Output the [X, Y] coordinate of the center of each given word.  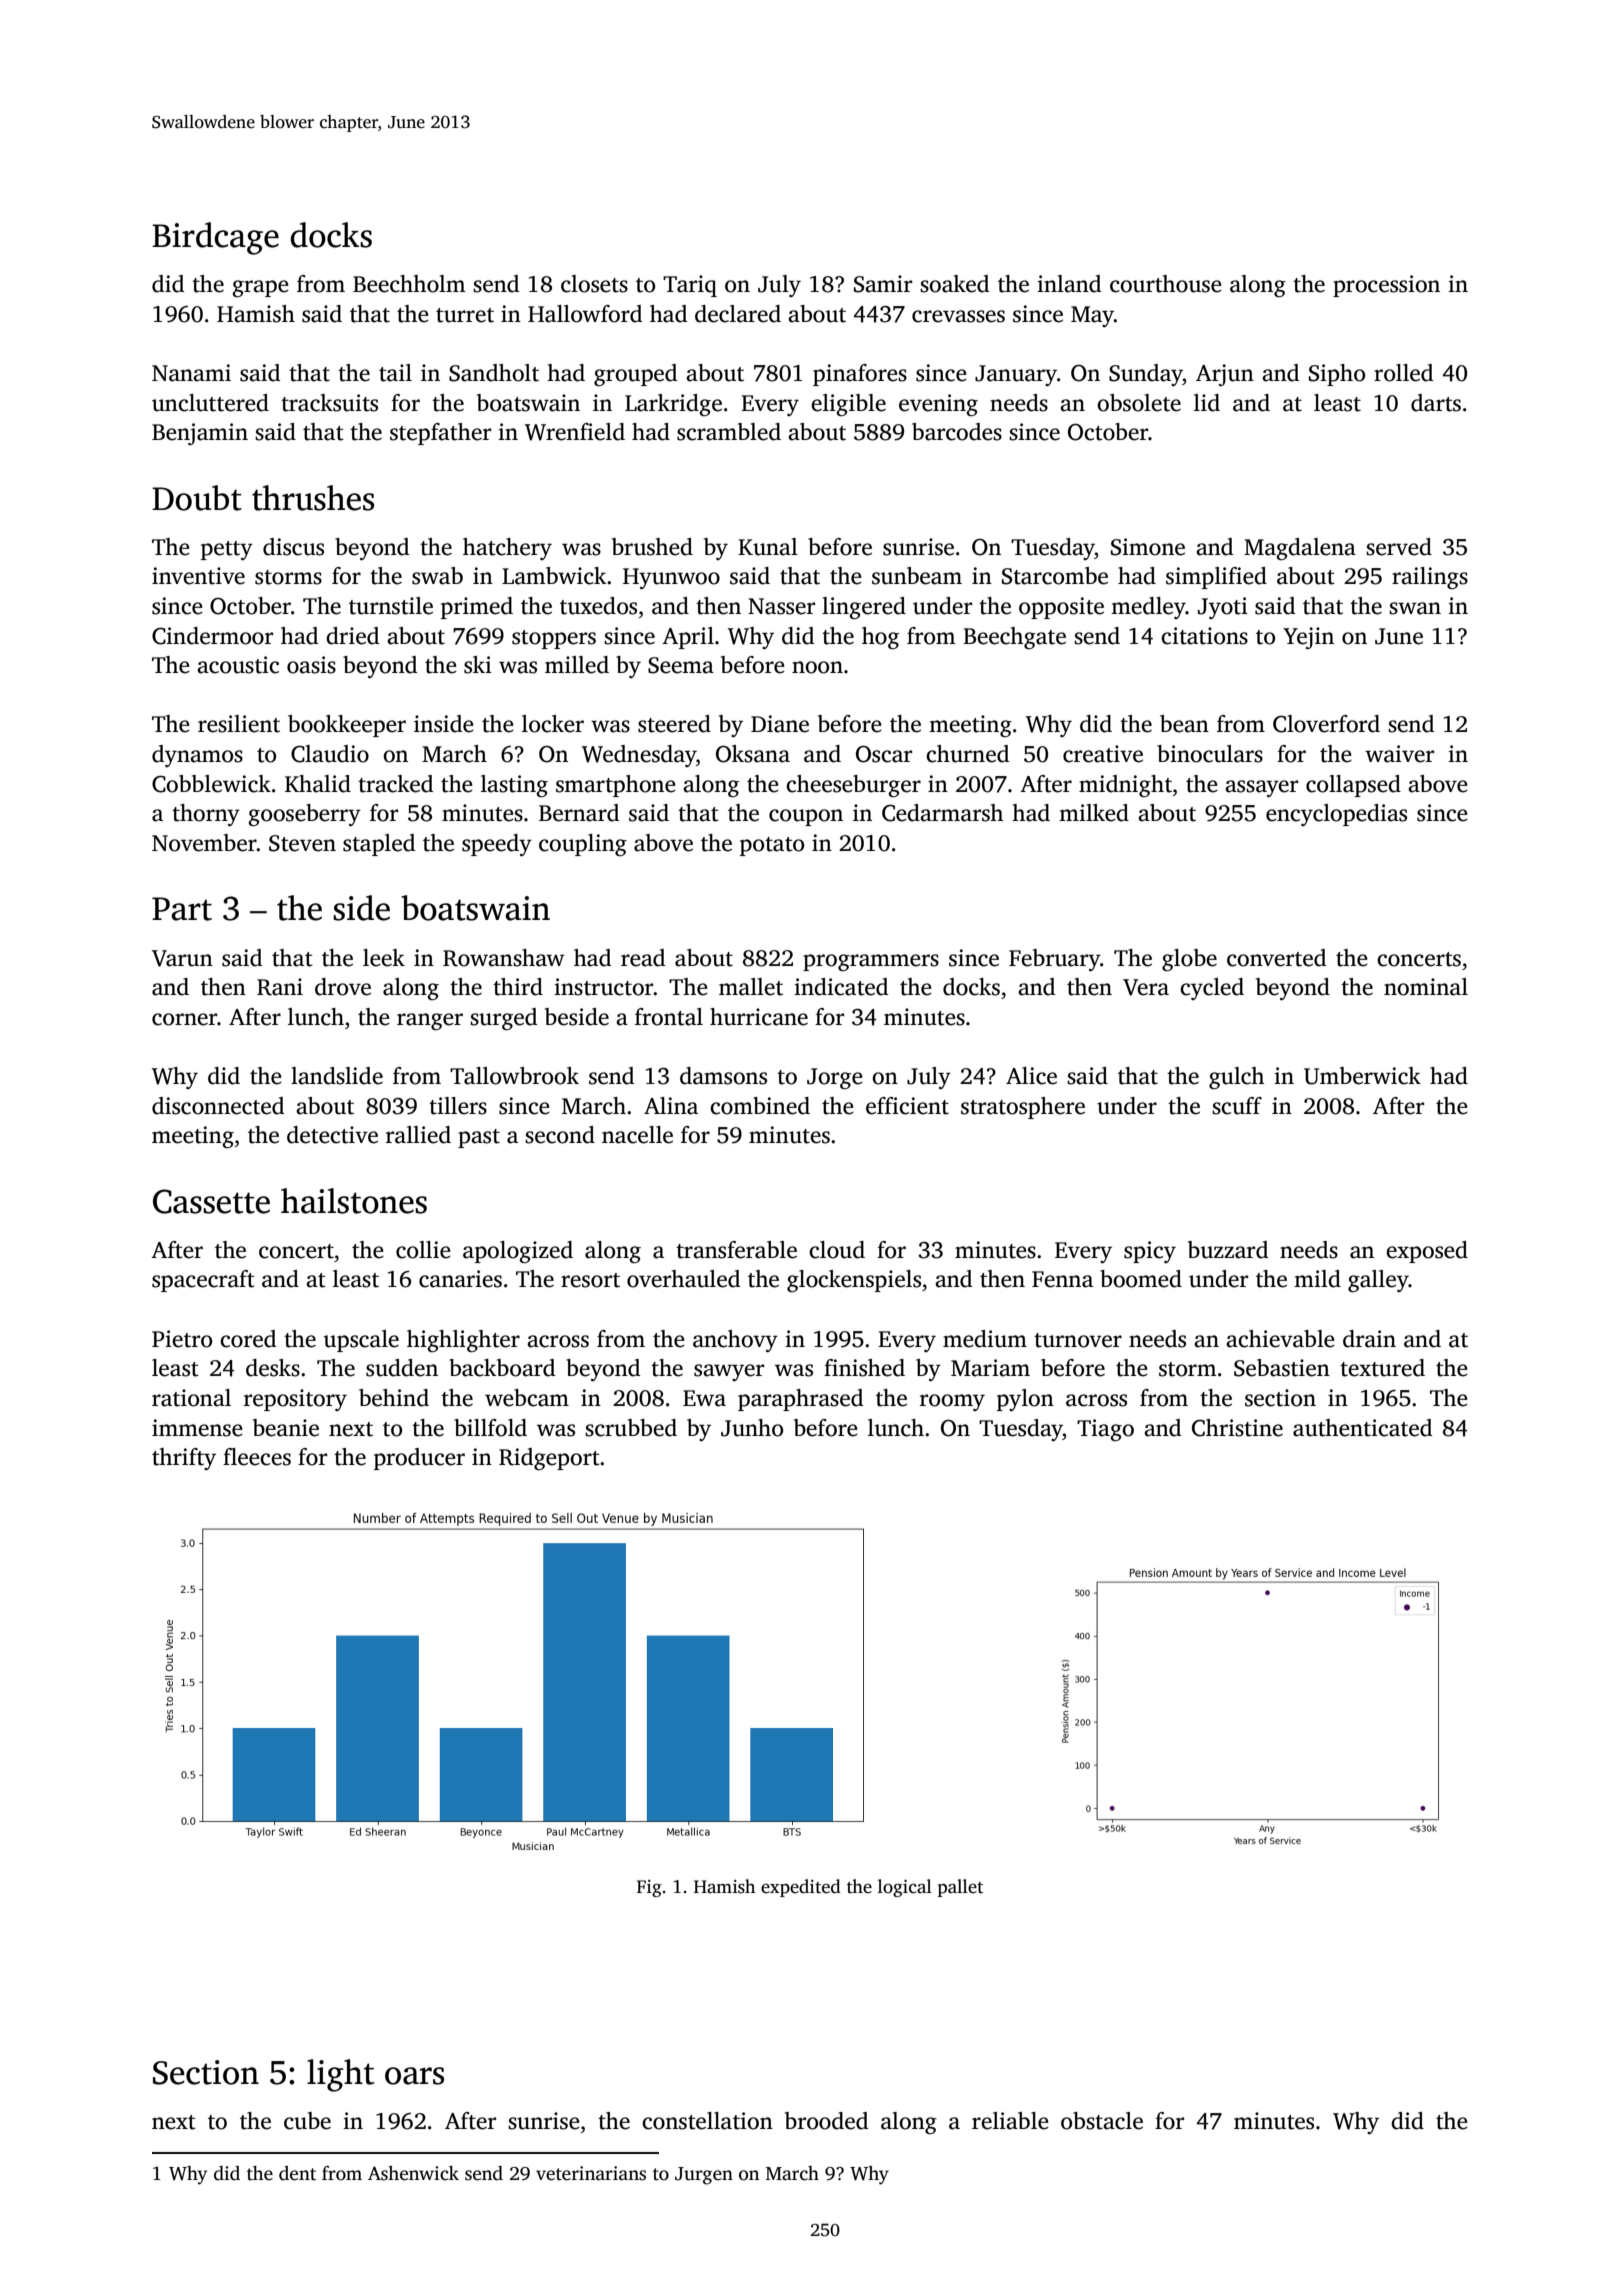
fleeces [257, 1457]
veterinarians [591, 2173]
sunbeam [917, 576]
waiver [1399, 754]
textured [1382, 1368]
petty [227, 550]
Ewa [704, 1398]
